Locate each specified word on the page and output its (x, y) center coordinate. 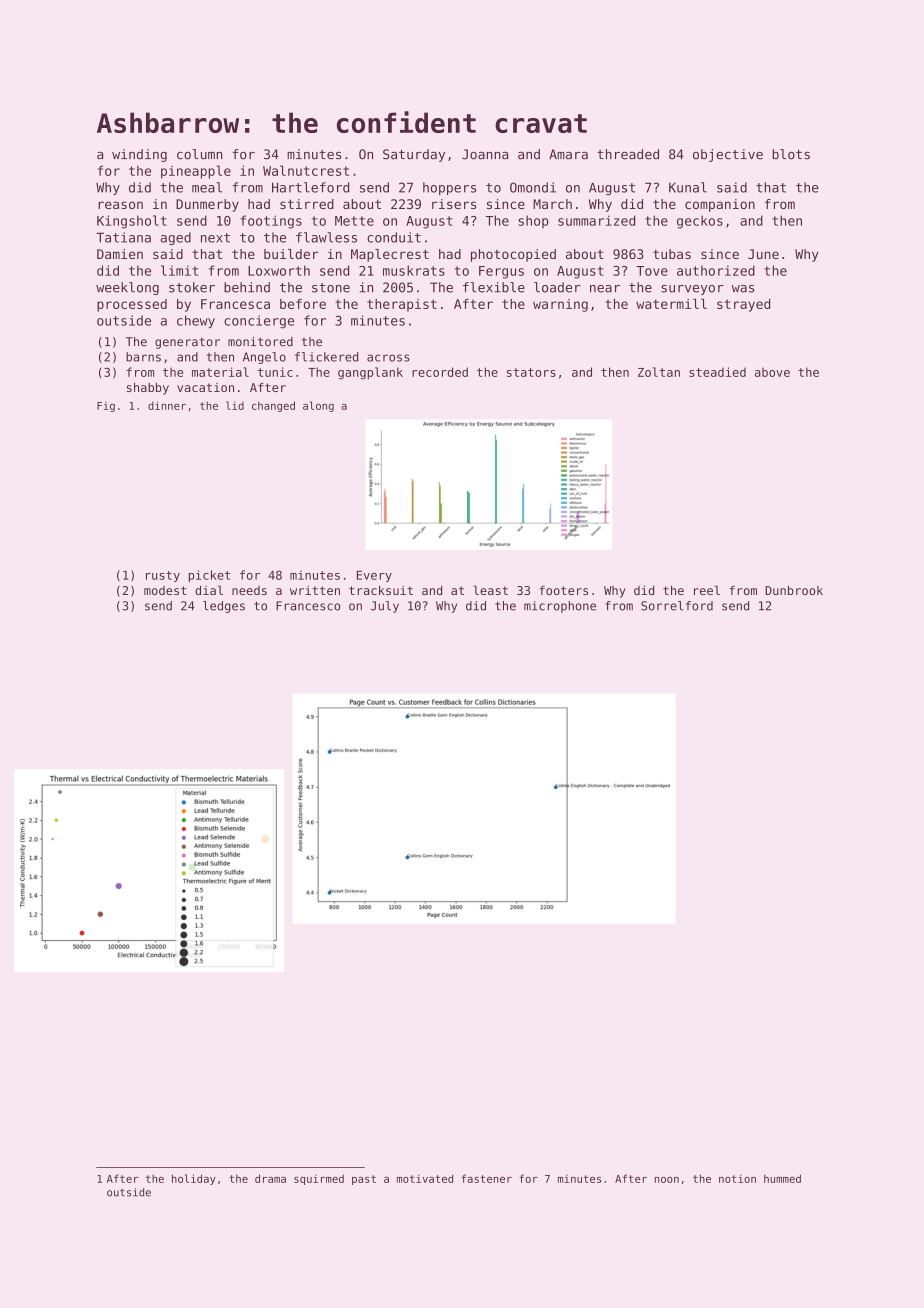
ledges (224, 607)
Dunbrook (794, 590)
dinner (167, 405)
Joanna (485, 154)
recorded (440, 372)
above (772, 372)
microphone (560, 607)
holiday (194, 1179)
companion (720, 205)
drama (270, 1178)
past (364, 1180)
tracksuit (381, 590)
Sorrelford (677, 606)
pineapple (196, 172)
